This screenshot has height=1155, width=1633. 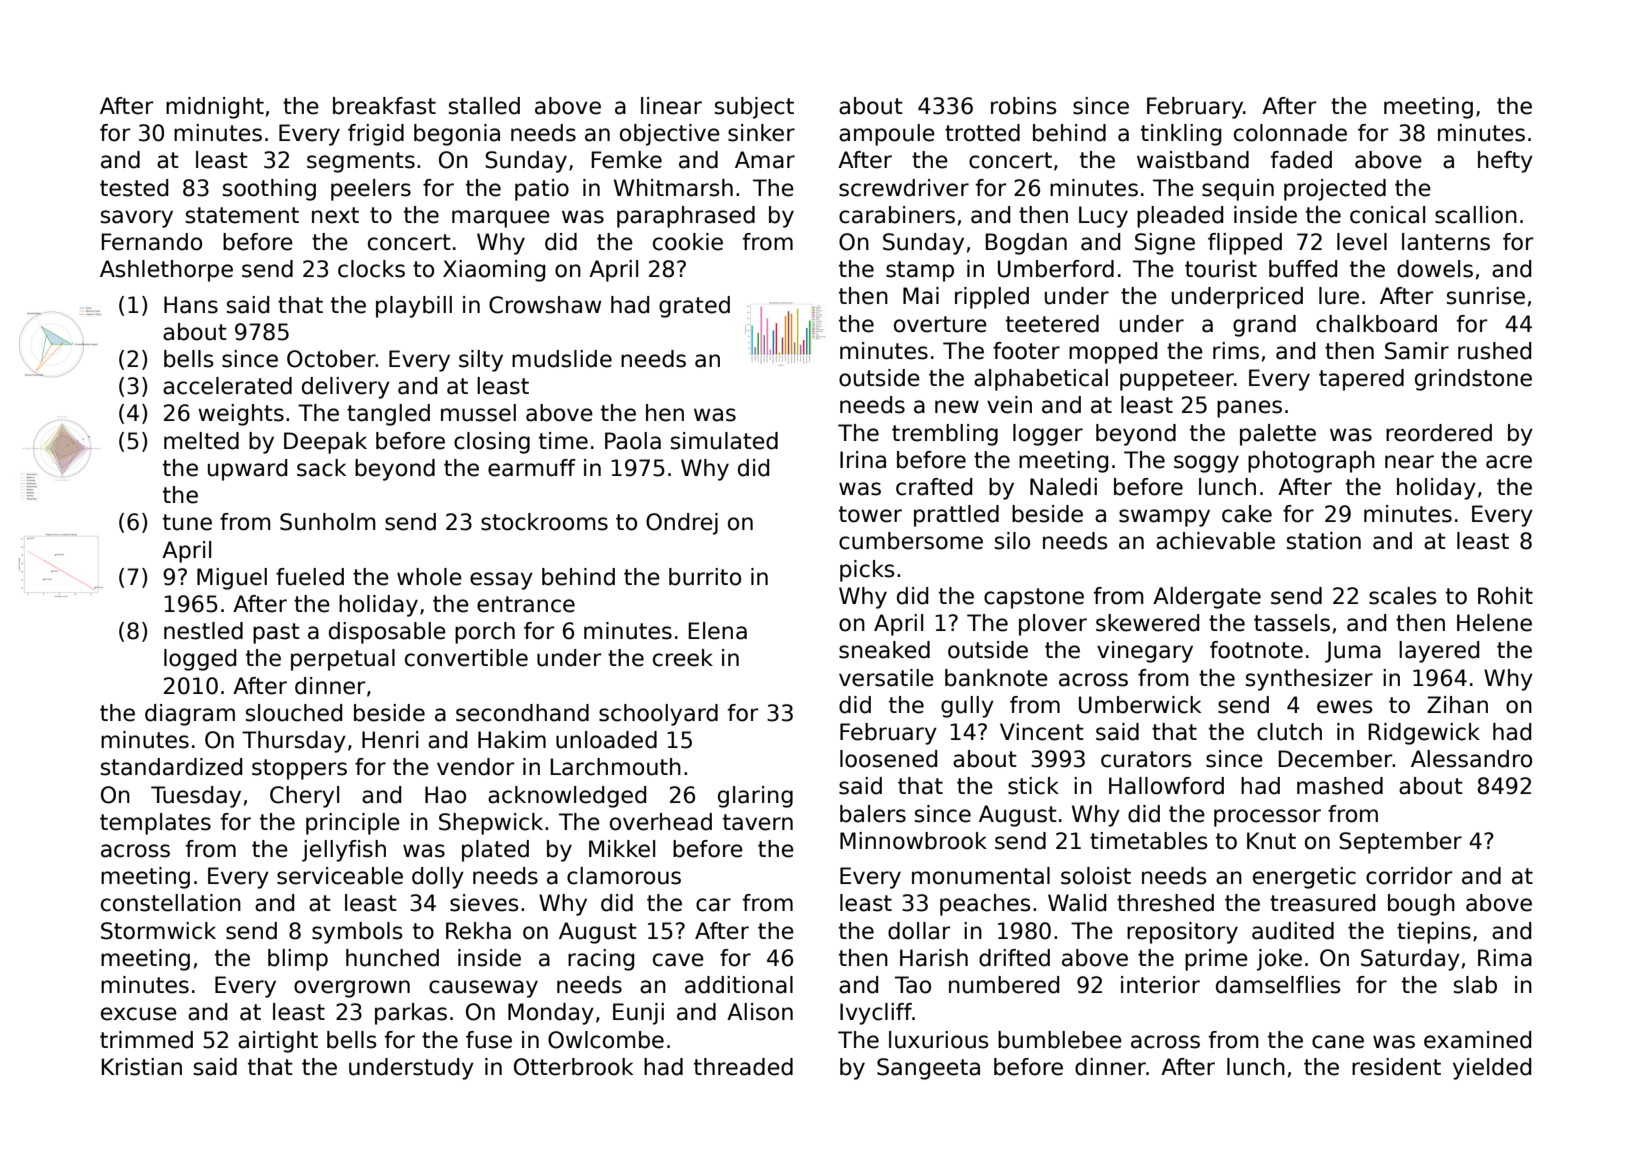 I want to click on grated, so click(x=694, y=307).
